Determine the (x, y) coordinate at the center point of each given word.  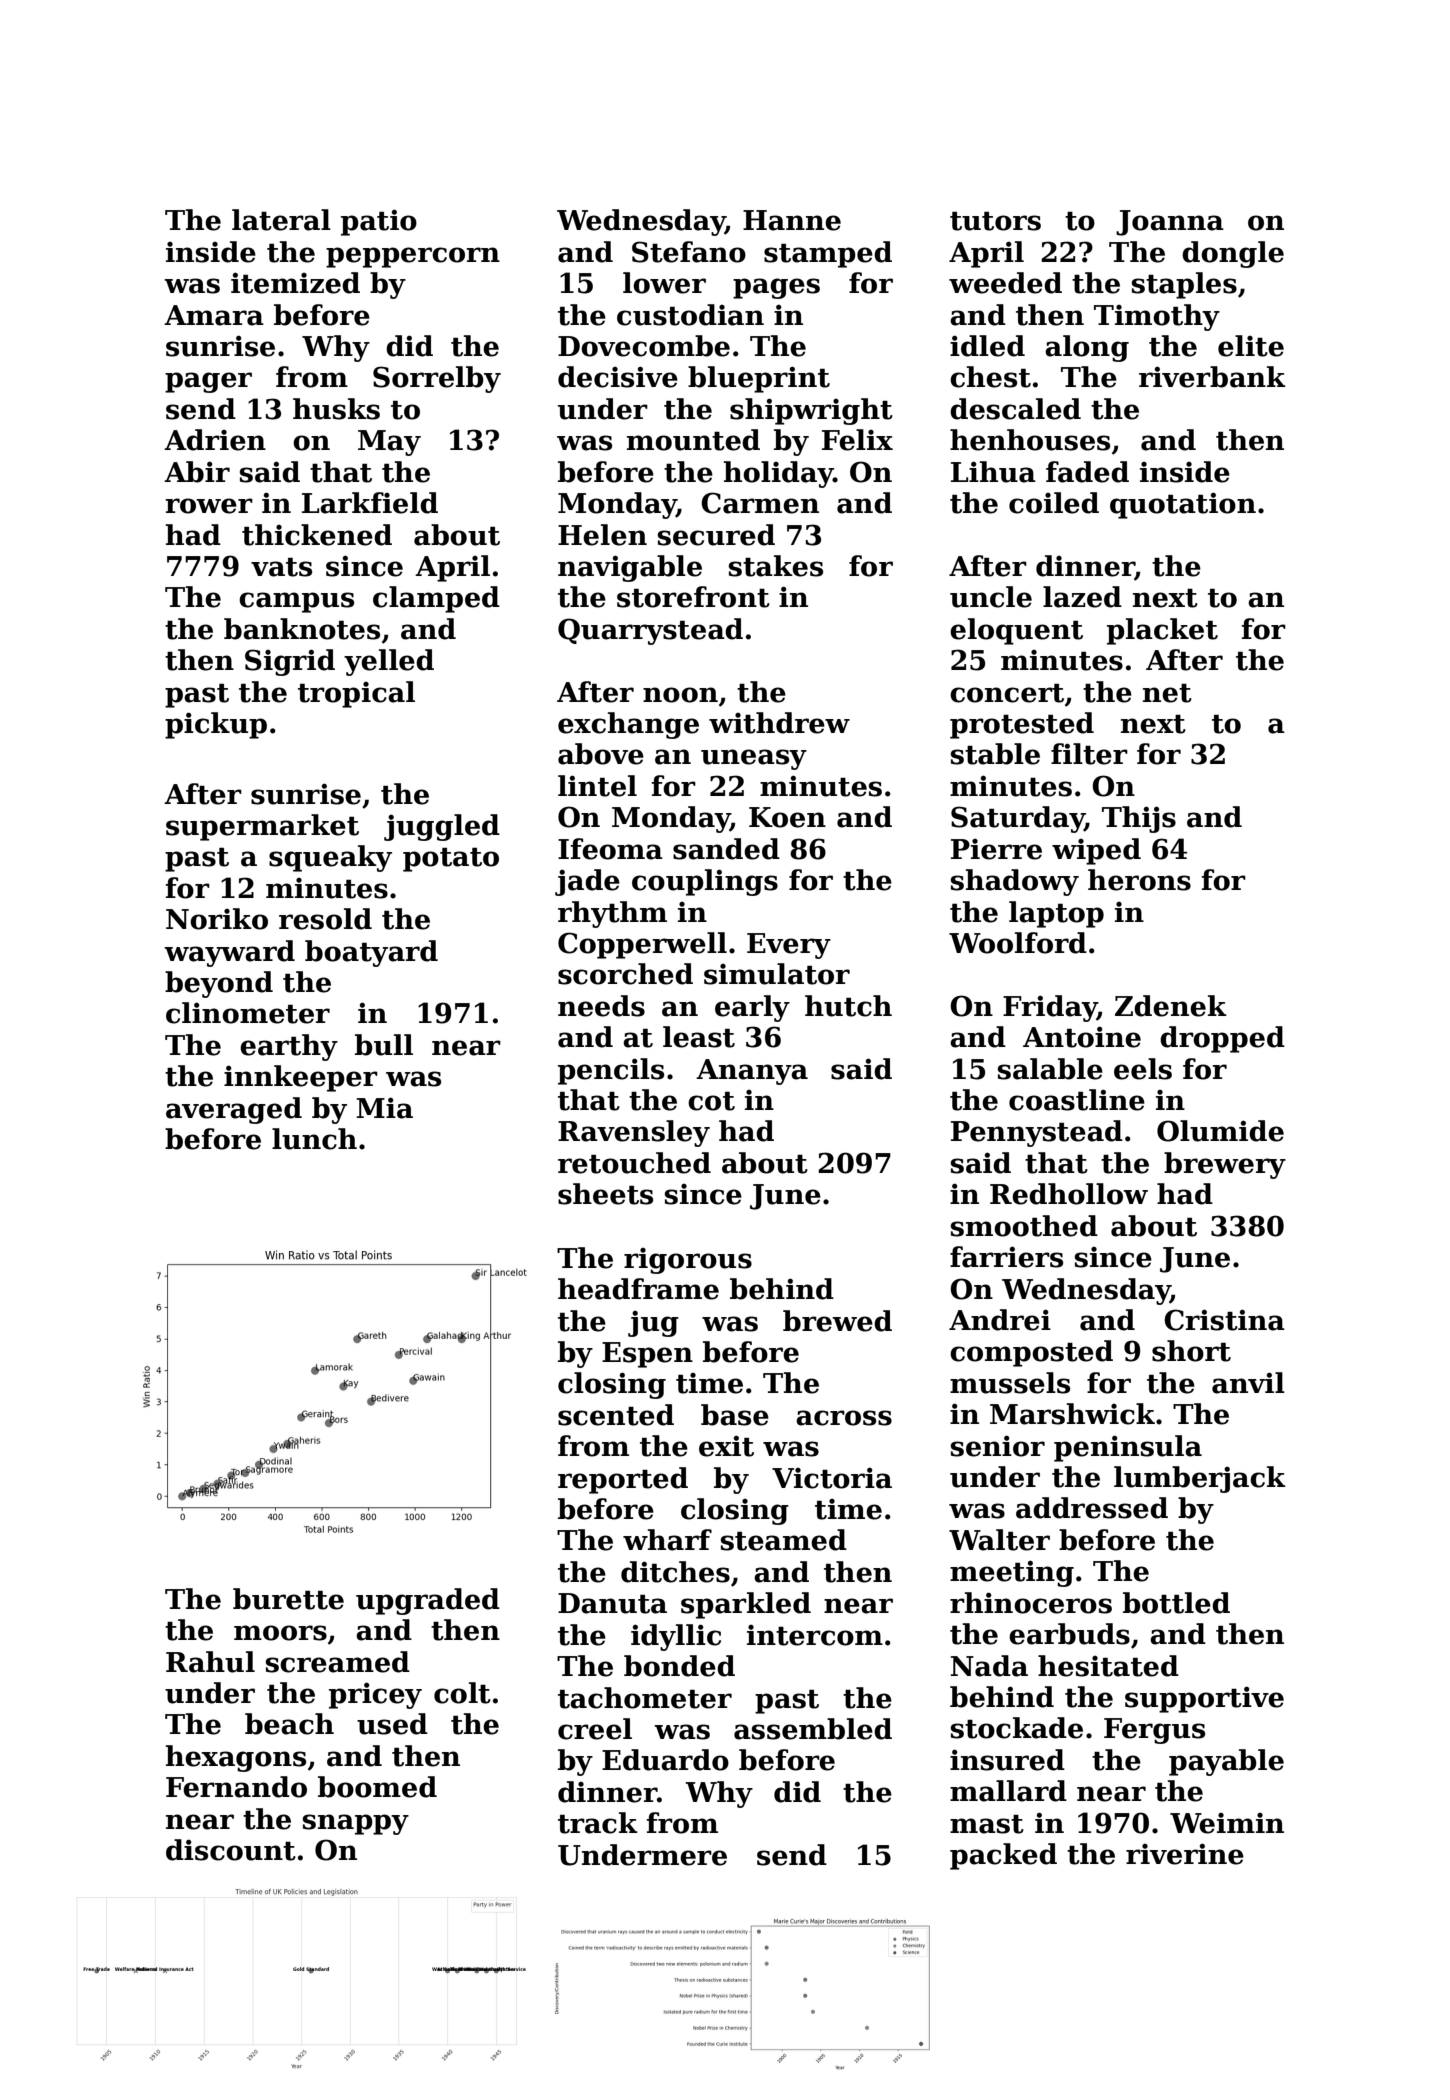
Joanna (1170, 223)
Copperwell (642, 945)
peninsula (1128, 1448)
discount (231, 1850)
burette (288, 1599)
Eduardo (665, 1760)
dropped (1222, 1039)
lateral (281, 220)
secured (716, 535)
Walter (999, 1540)
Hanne (792, 220)
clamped (436, 599)
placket (1162, 631)
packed (1003, 1856)
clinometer (248, 1013)
